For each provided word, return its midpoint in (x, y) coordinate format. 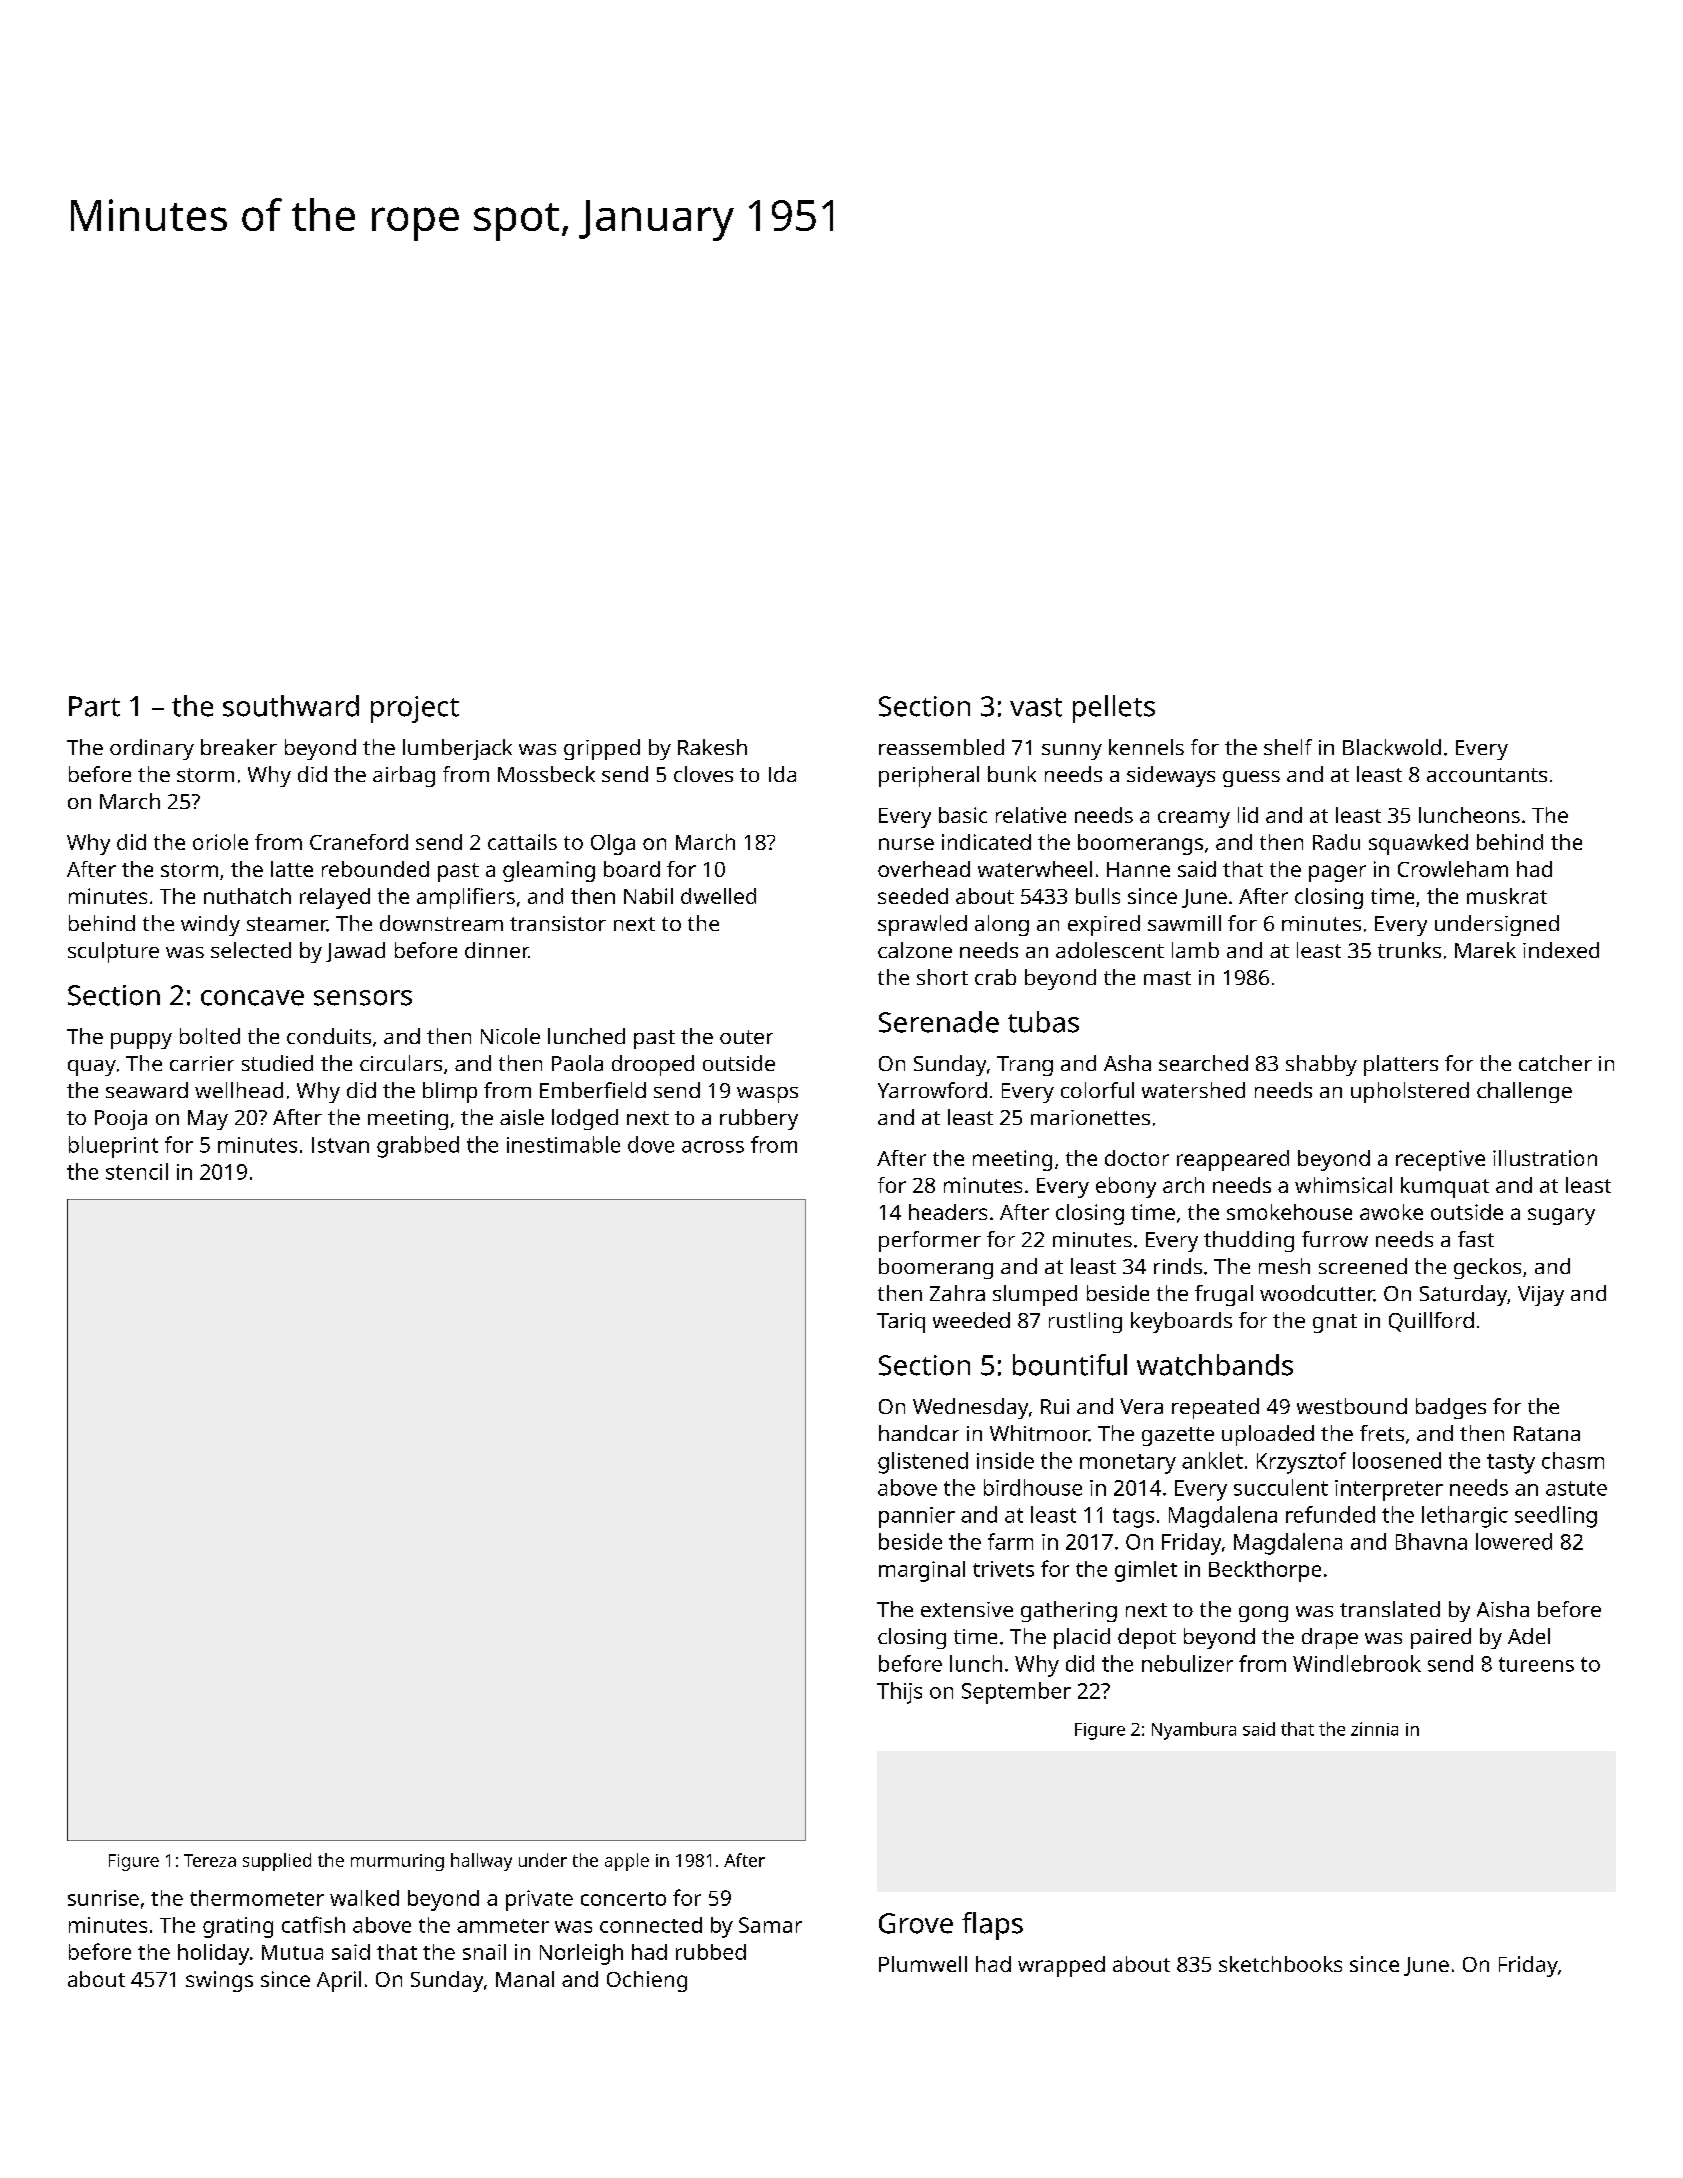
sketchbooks (1280, 1964)
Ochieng (647, 1981)
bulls (1098, 896)
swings (219, 1981)
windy (210, 925)
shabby (1321, 1065)
